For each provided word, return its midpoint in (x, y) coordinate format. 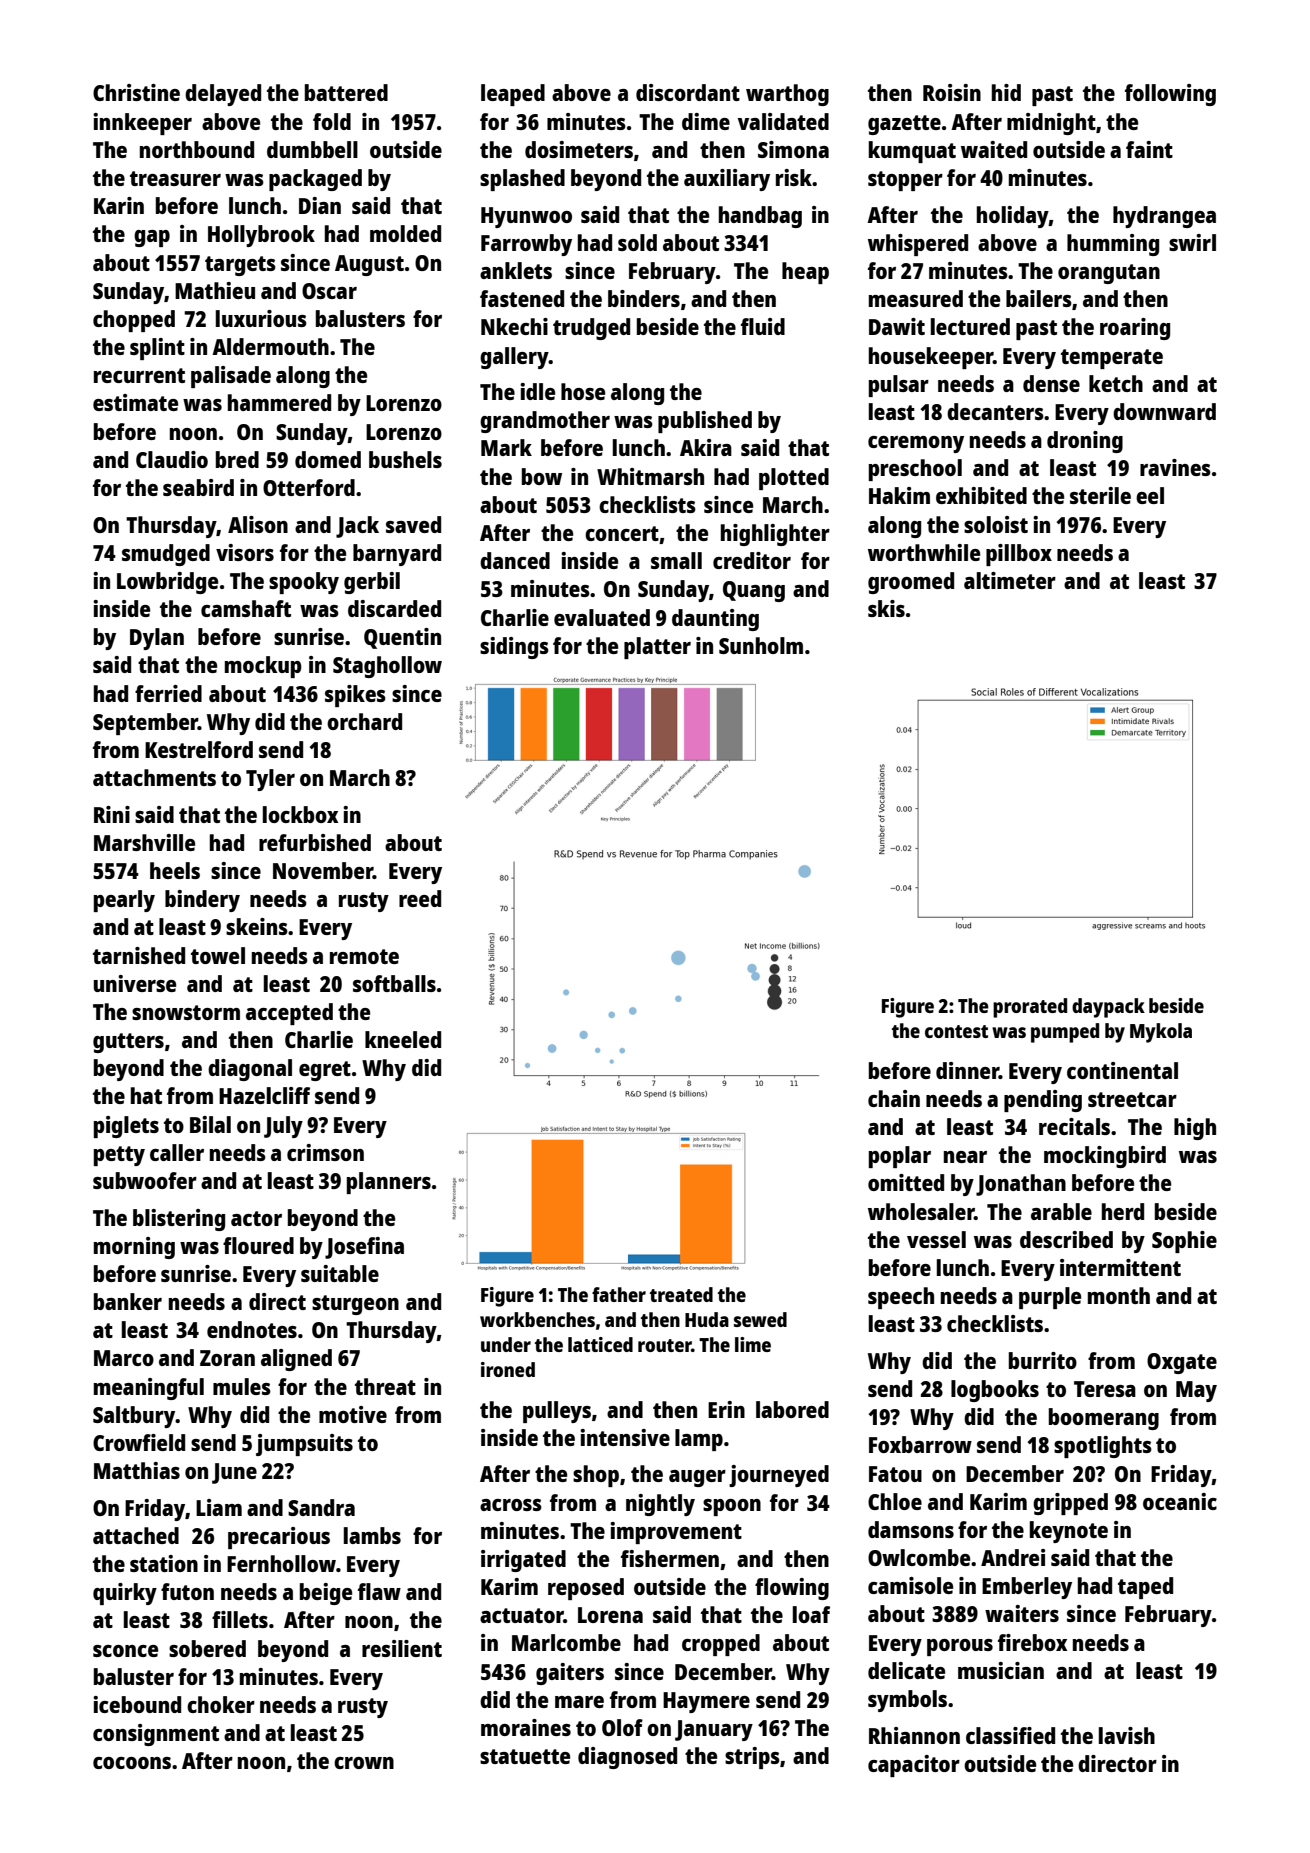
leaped (513, 95)
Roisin (952, 92)
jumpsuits (304, 1445)
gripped (1070, 1504)
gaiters (570, 1674)
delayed (223, 95)
